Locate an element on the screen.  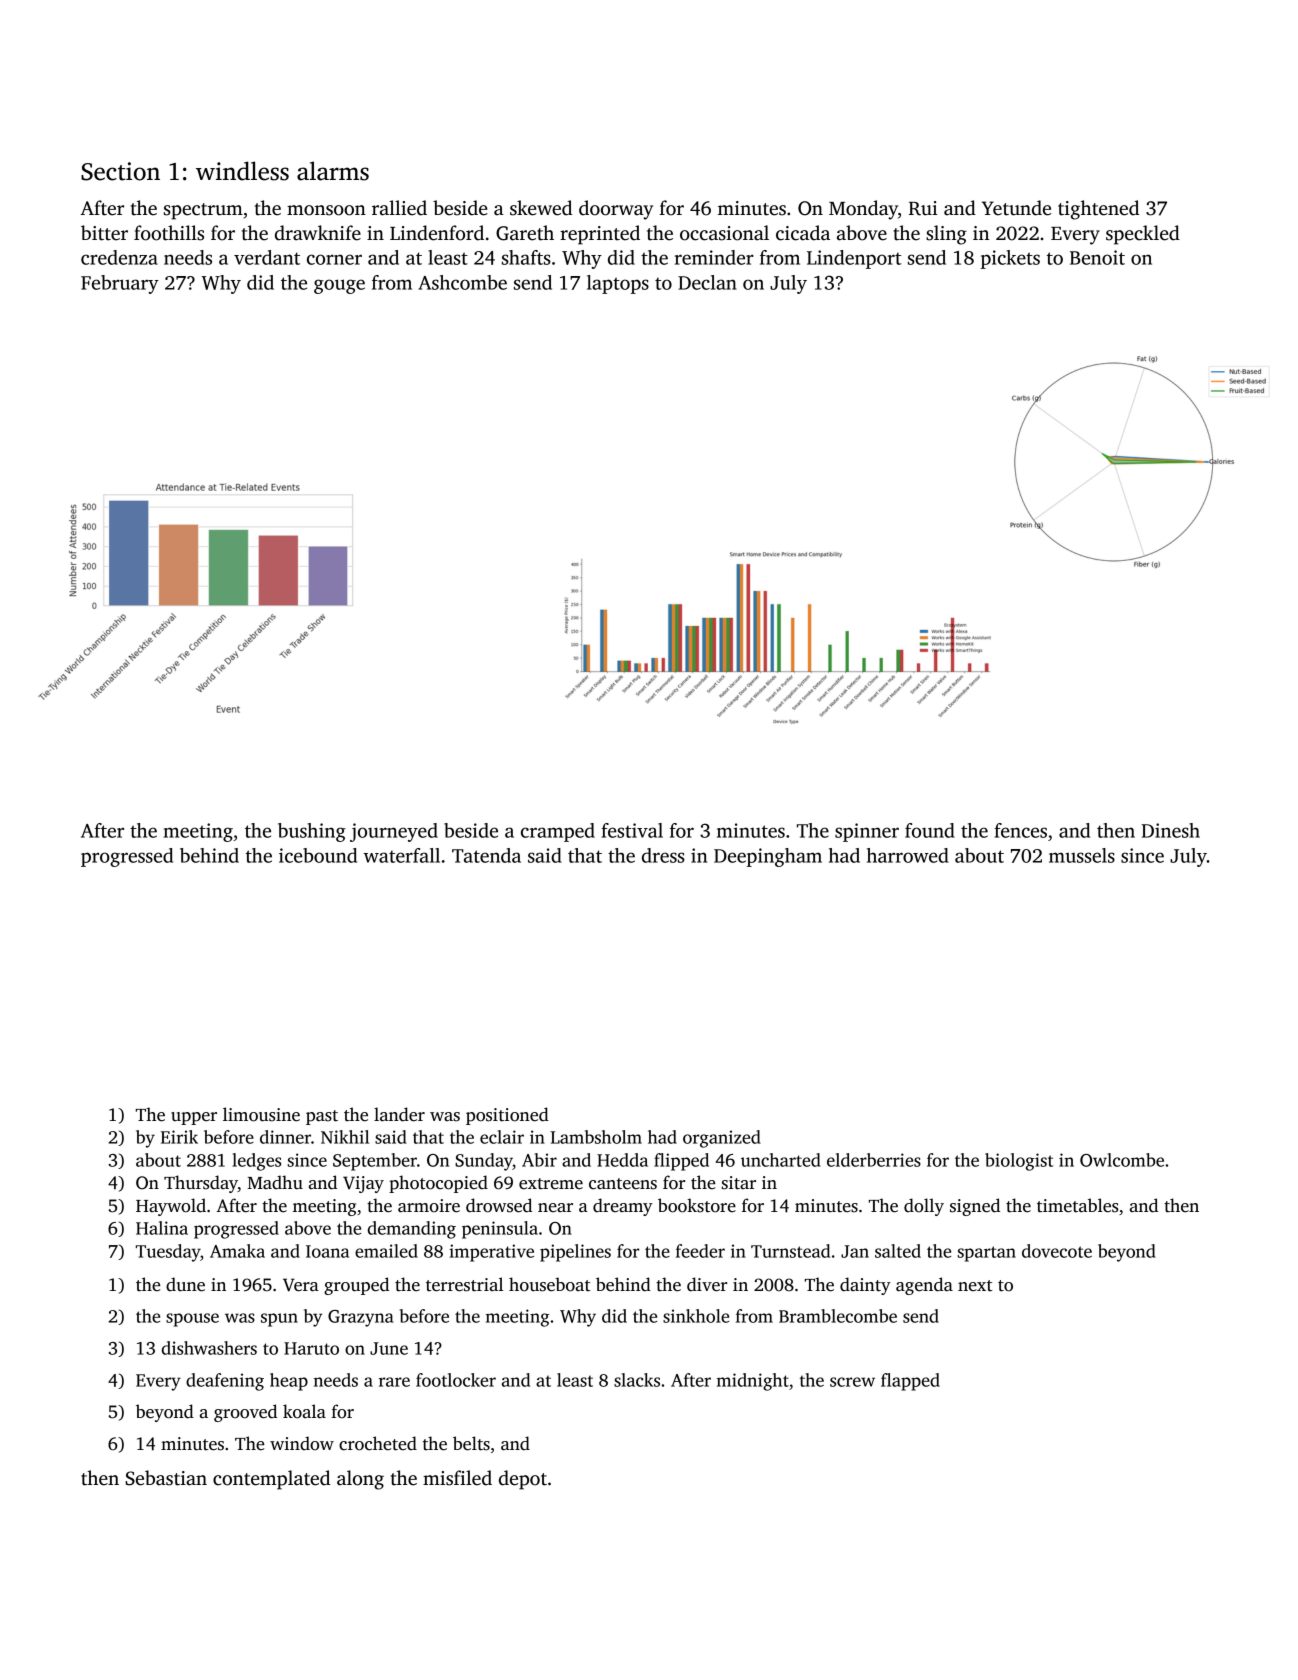
credenza is located at coordinates (119, 257).
